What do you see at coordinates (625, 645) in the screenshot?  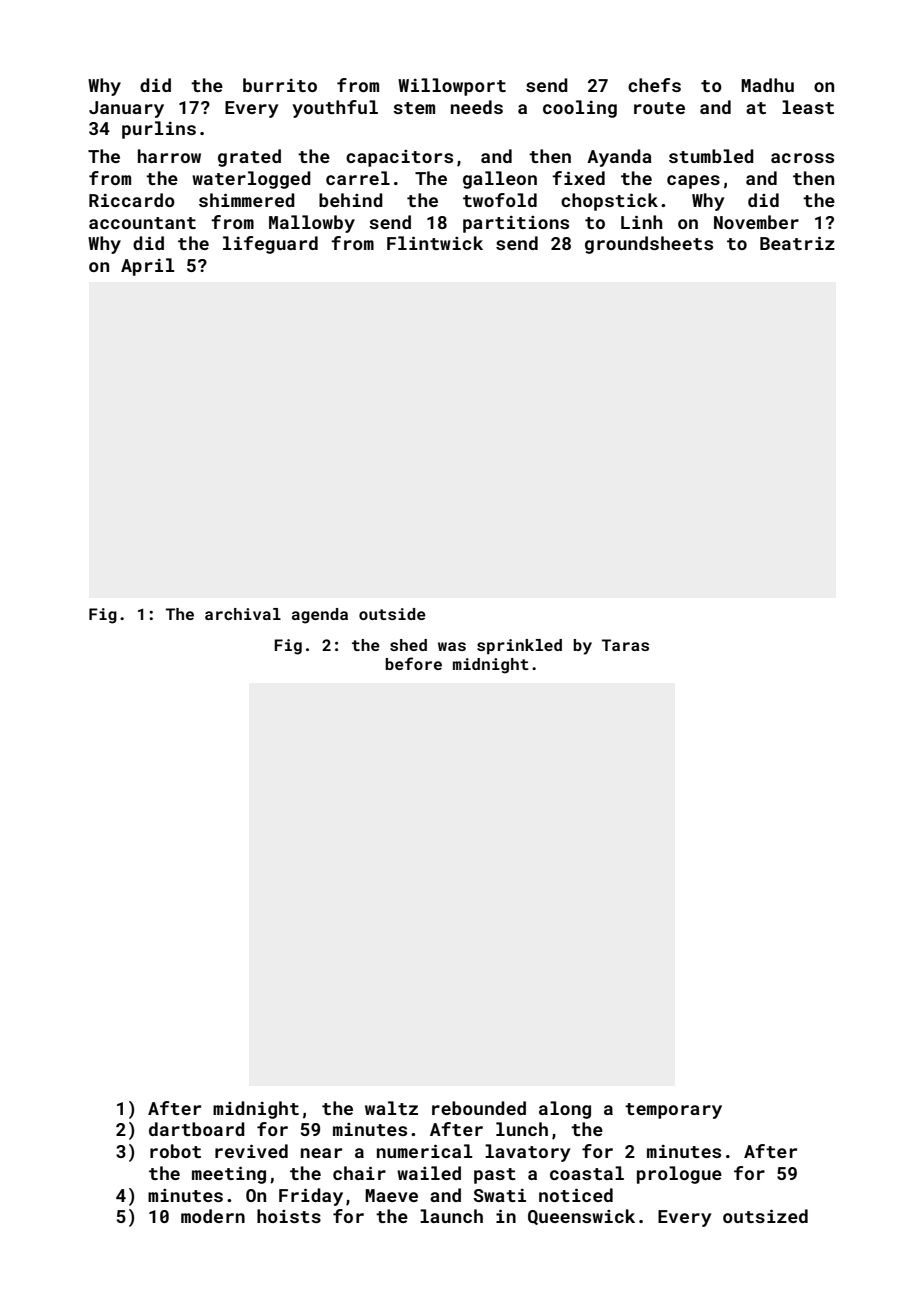 I see `Taras` at bounding box center [625, 645].
